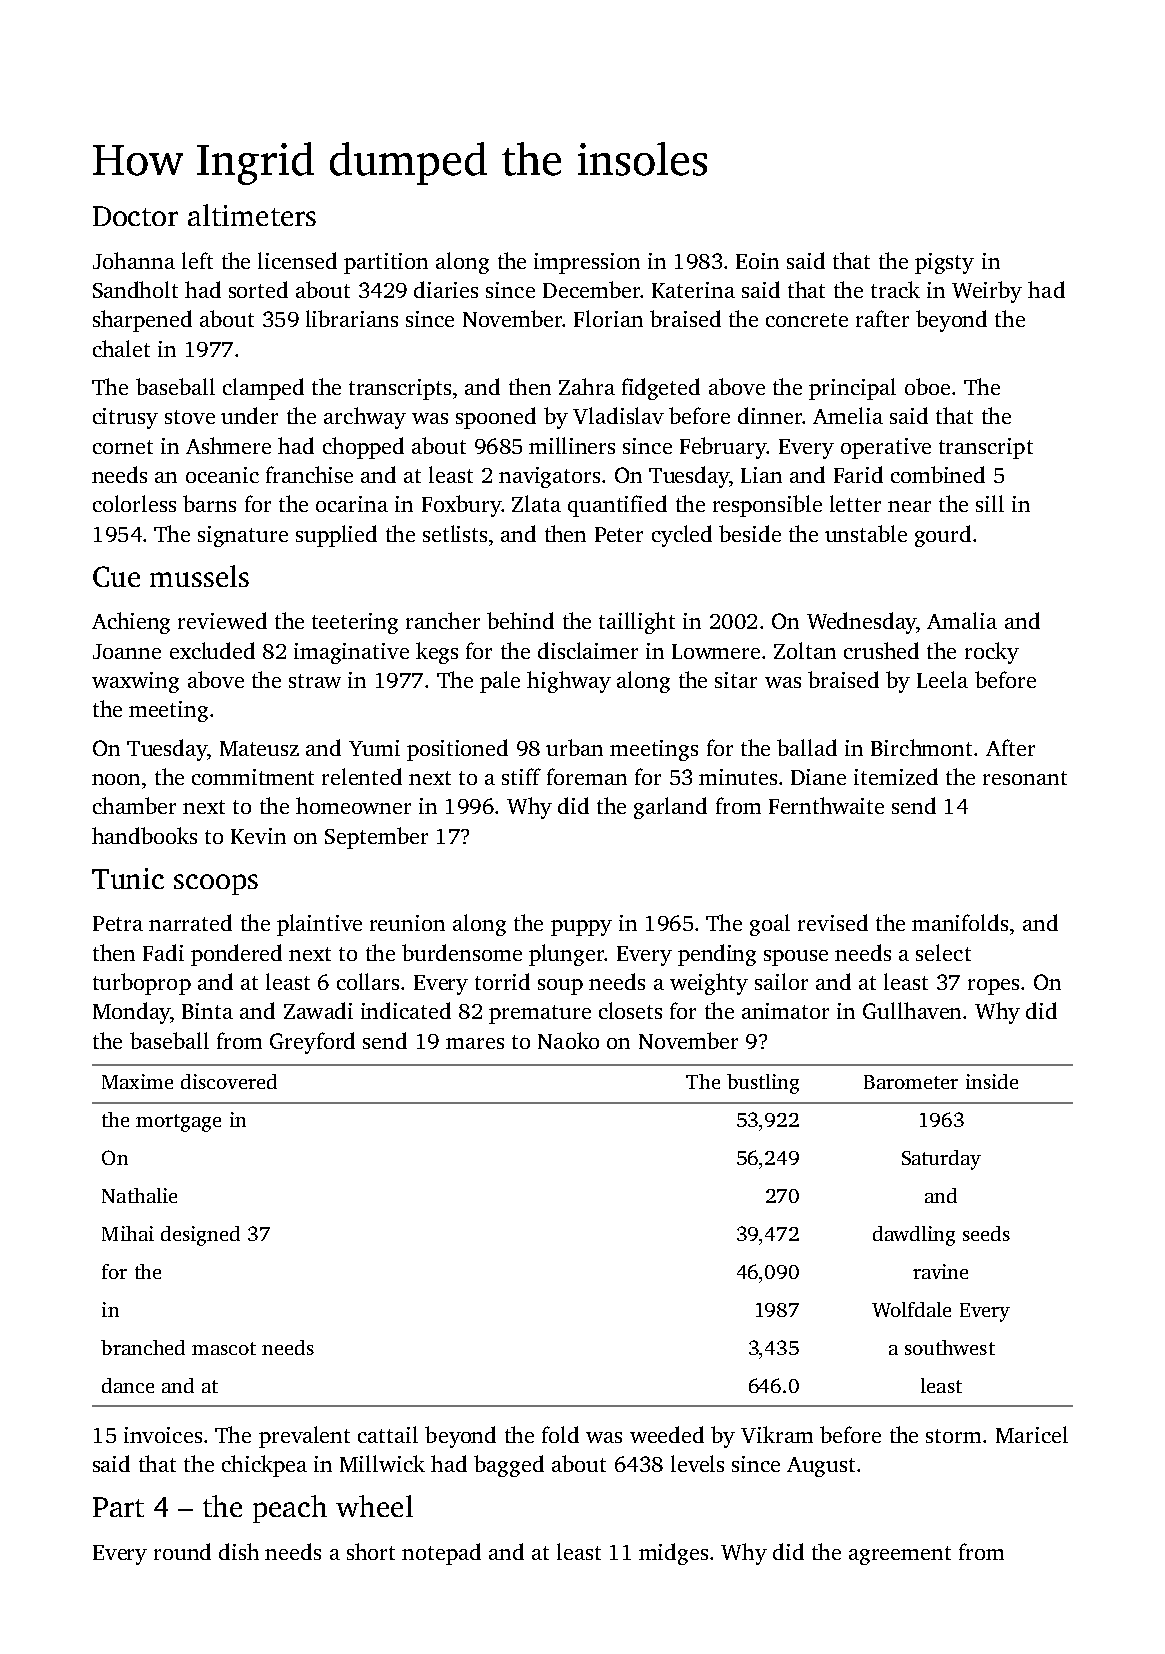 The height and width of the image is (1654, 1165). I want to click on waxwing, so click(135, 682).
